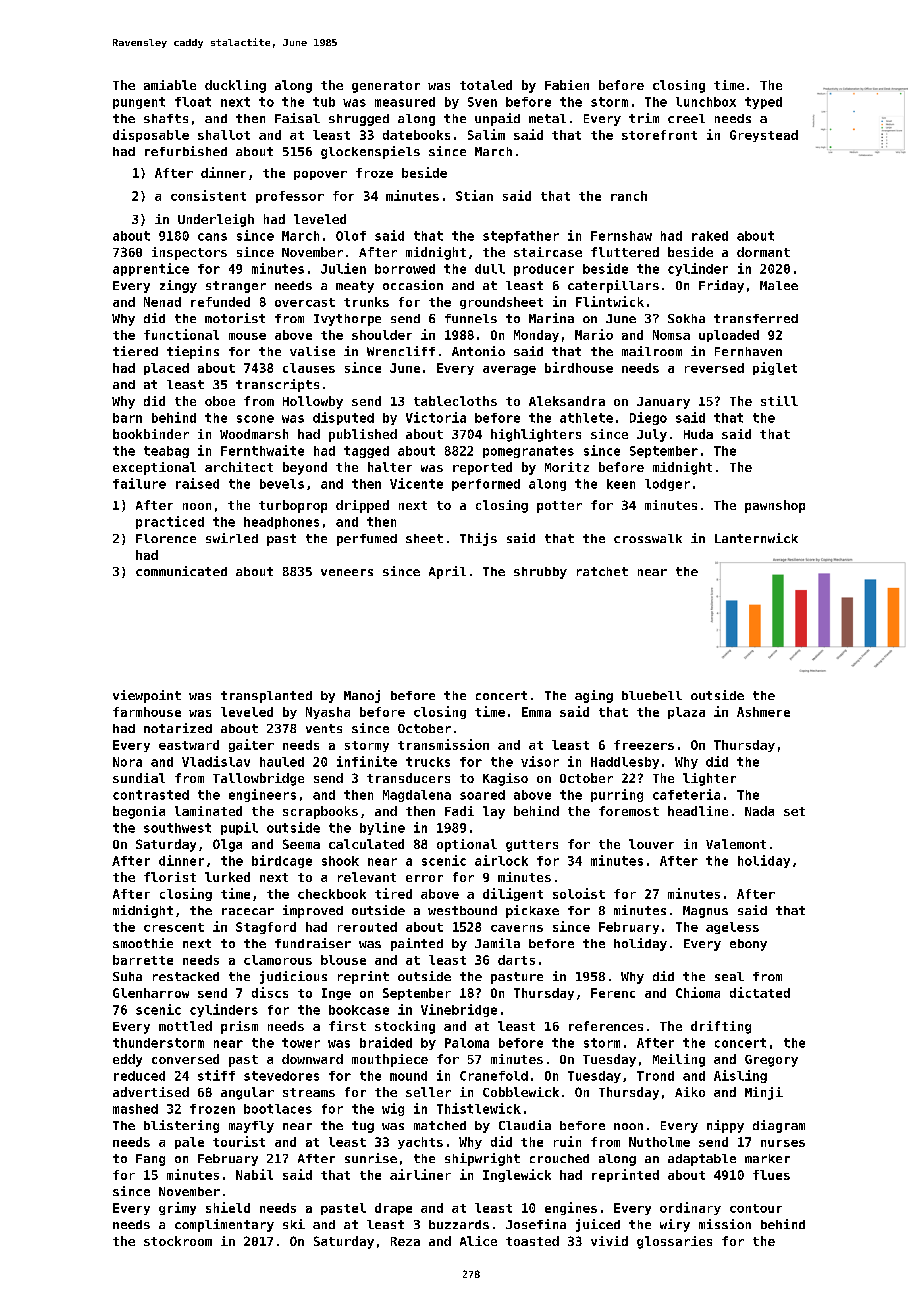 Image resolution: width=924 pixels, height=1308 pixels. What do you see at coordinates (686, 794) in the screenshot?
I see `cafeteria` at bounding box center [686, 794].
